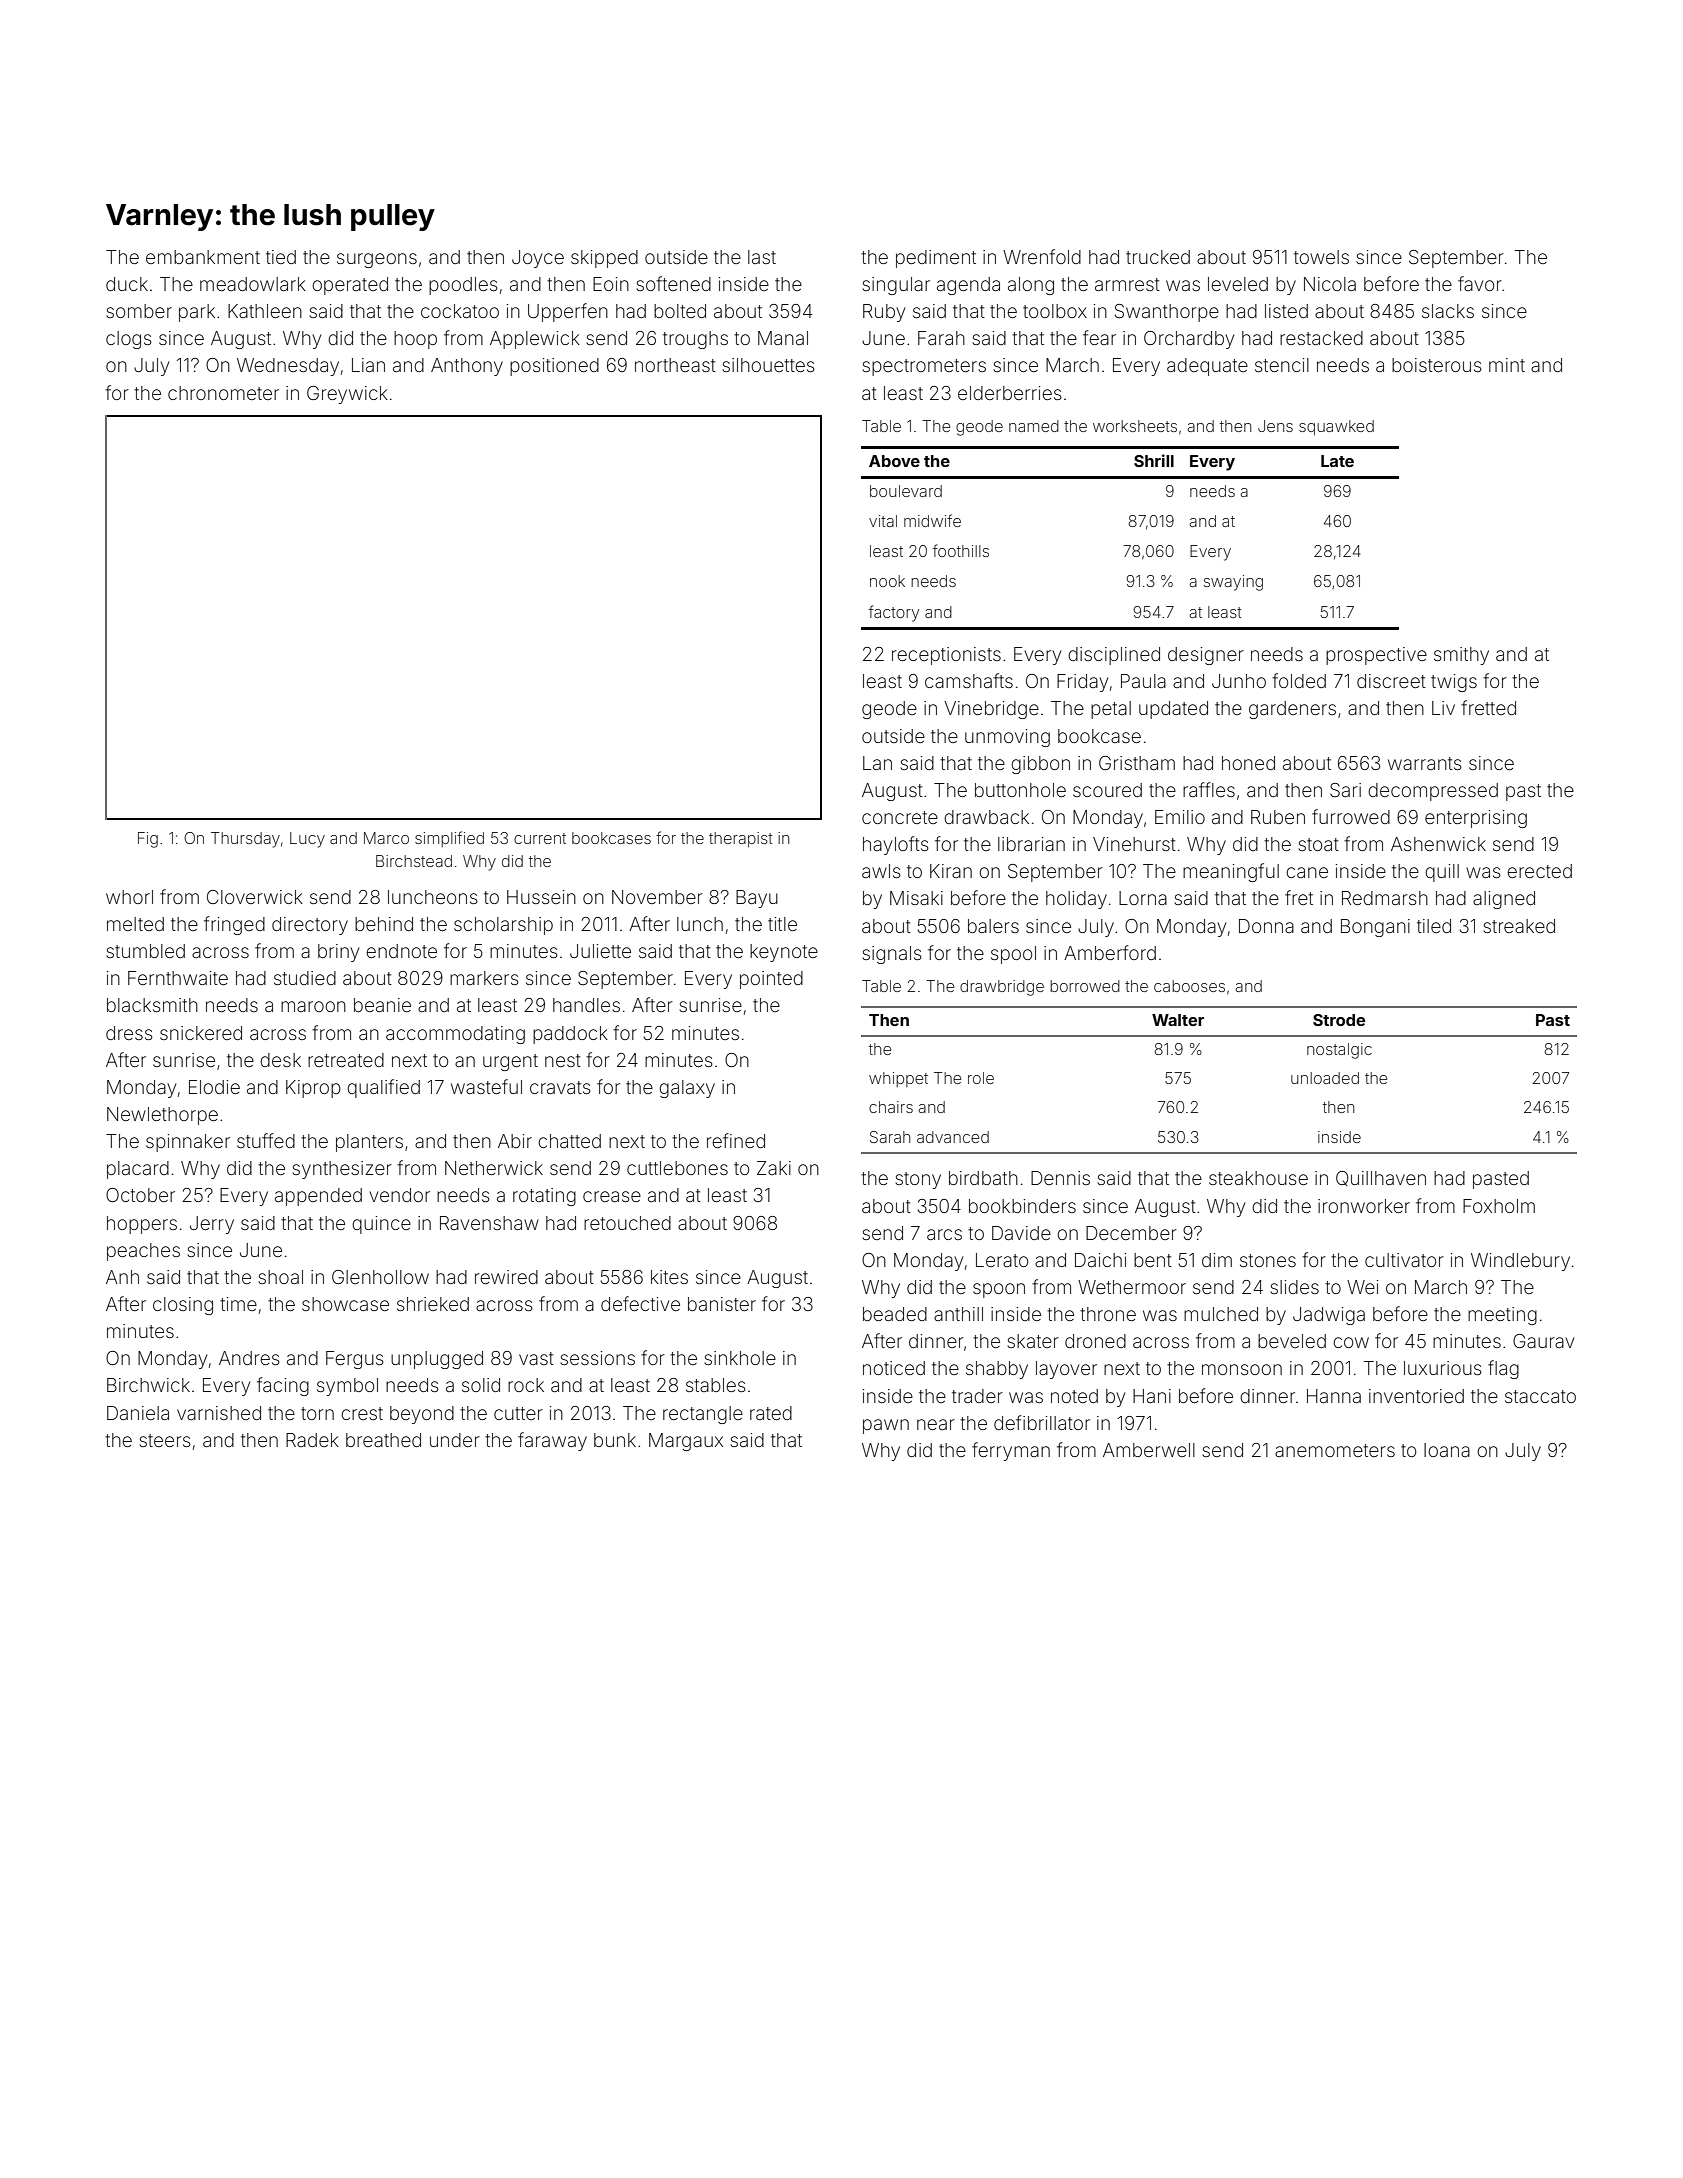 The image size is (1683, 2178). Describe the element at coordinates (1337, 461) in the screenshot. I see `Late` at that location.
